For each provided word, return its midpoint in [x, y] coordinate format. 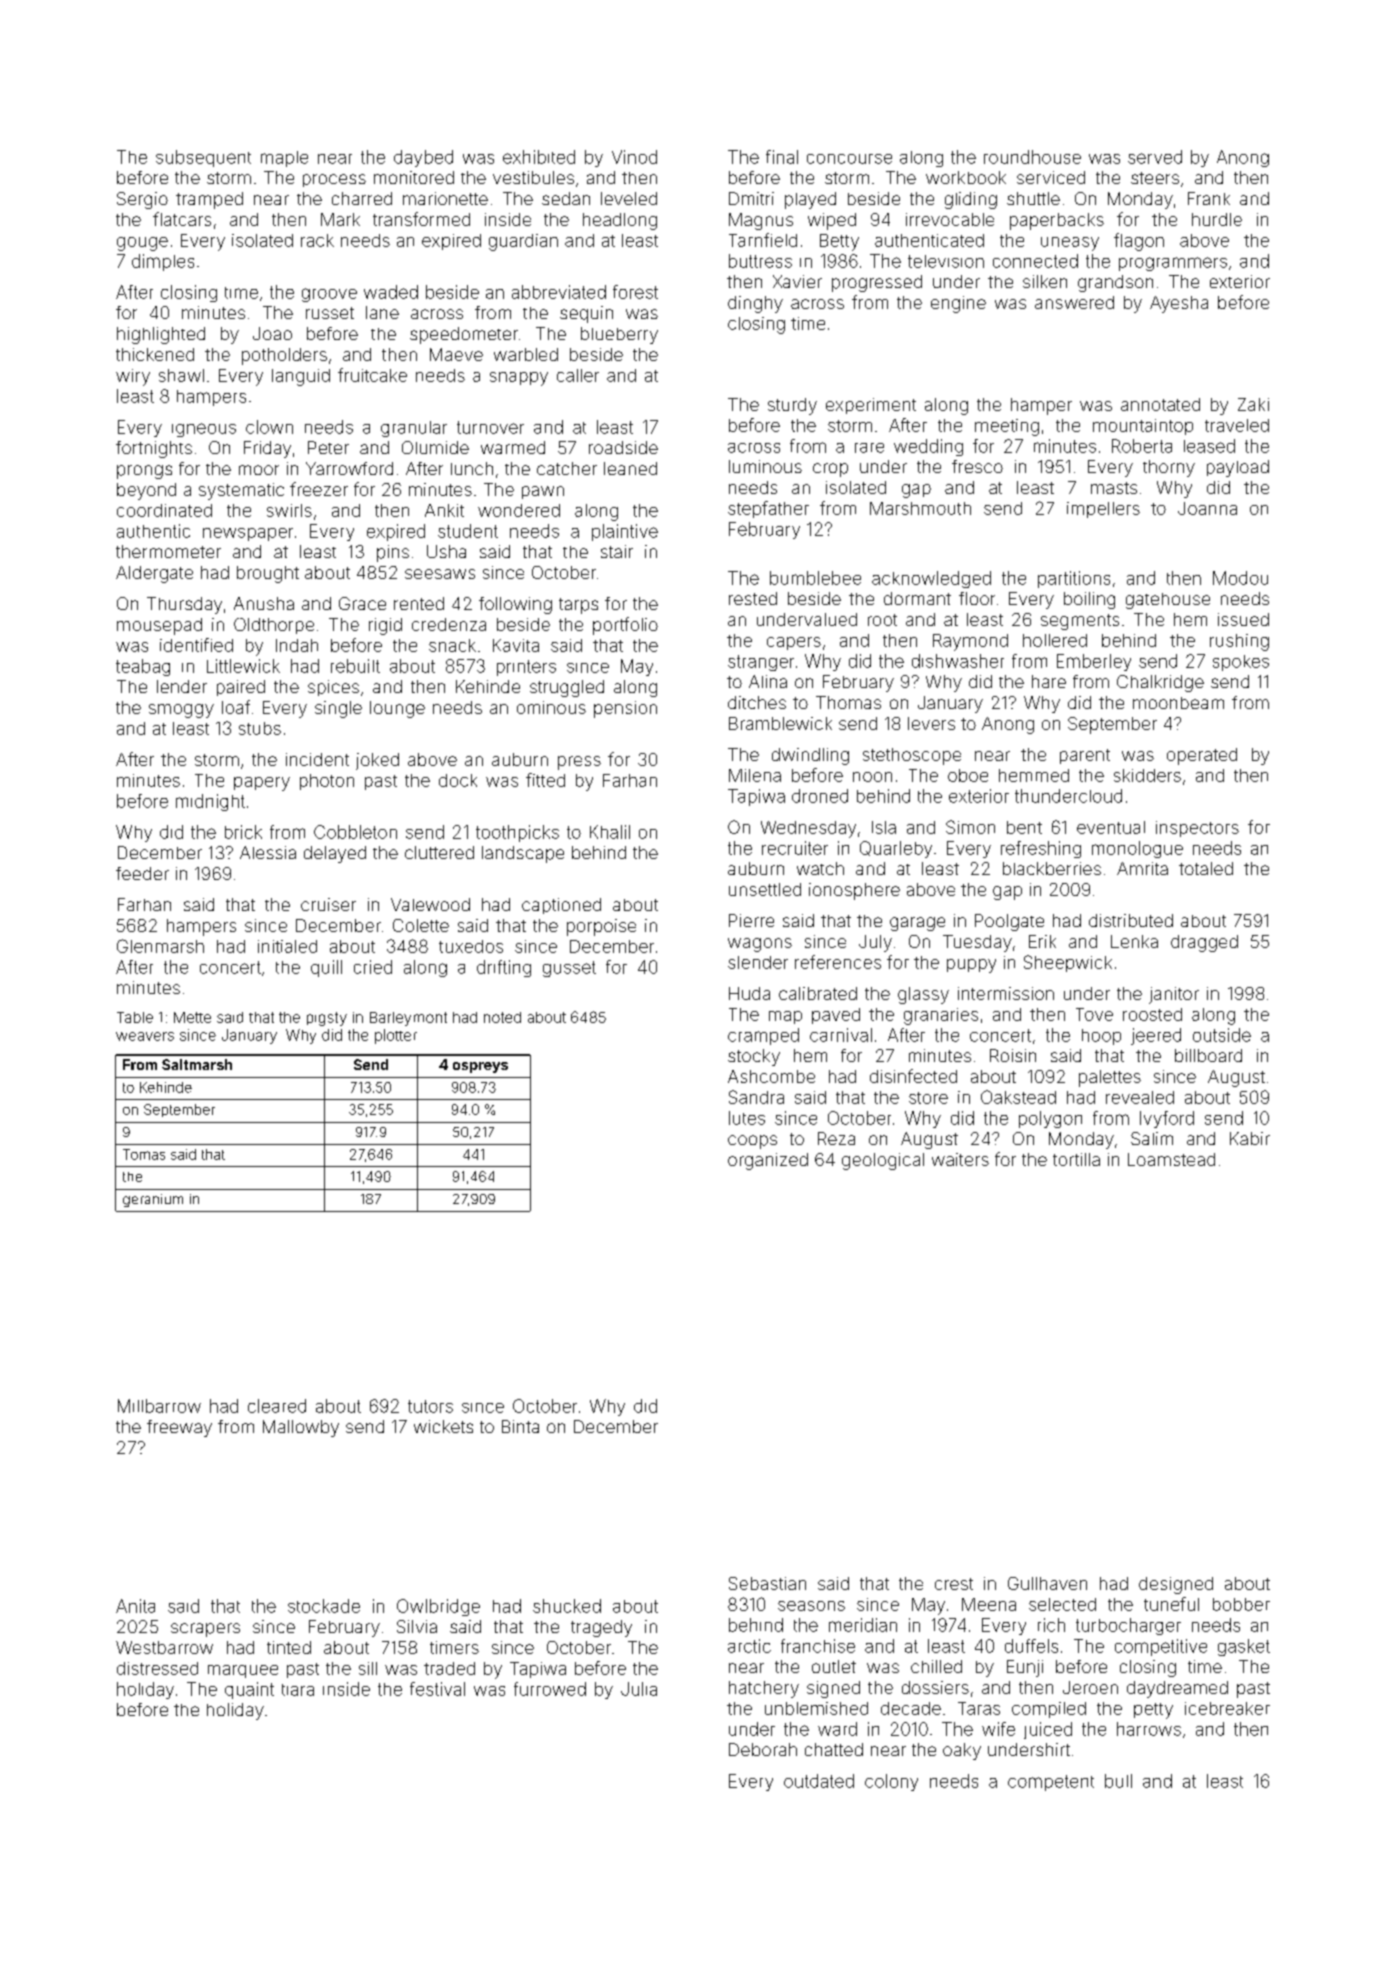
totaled [1206, 868]
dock [458, 780]
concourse [849, 159]
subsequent [203, 158]
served [1155, 157]
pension [625, 709]
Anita [135, 1606]
